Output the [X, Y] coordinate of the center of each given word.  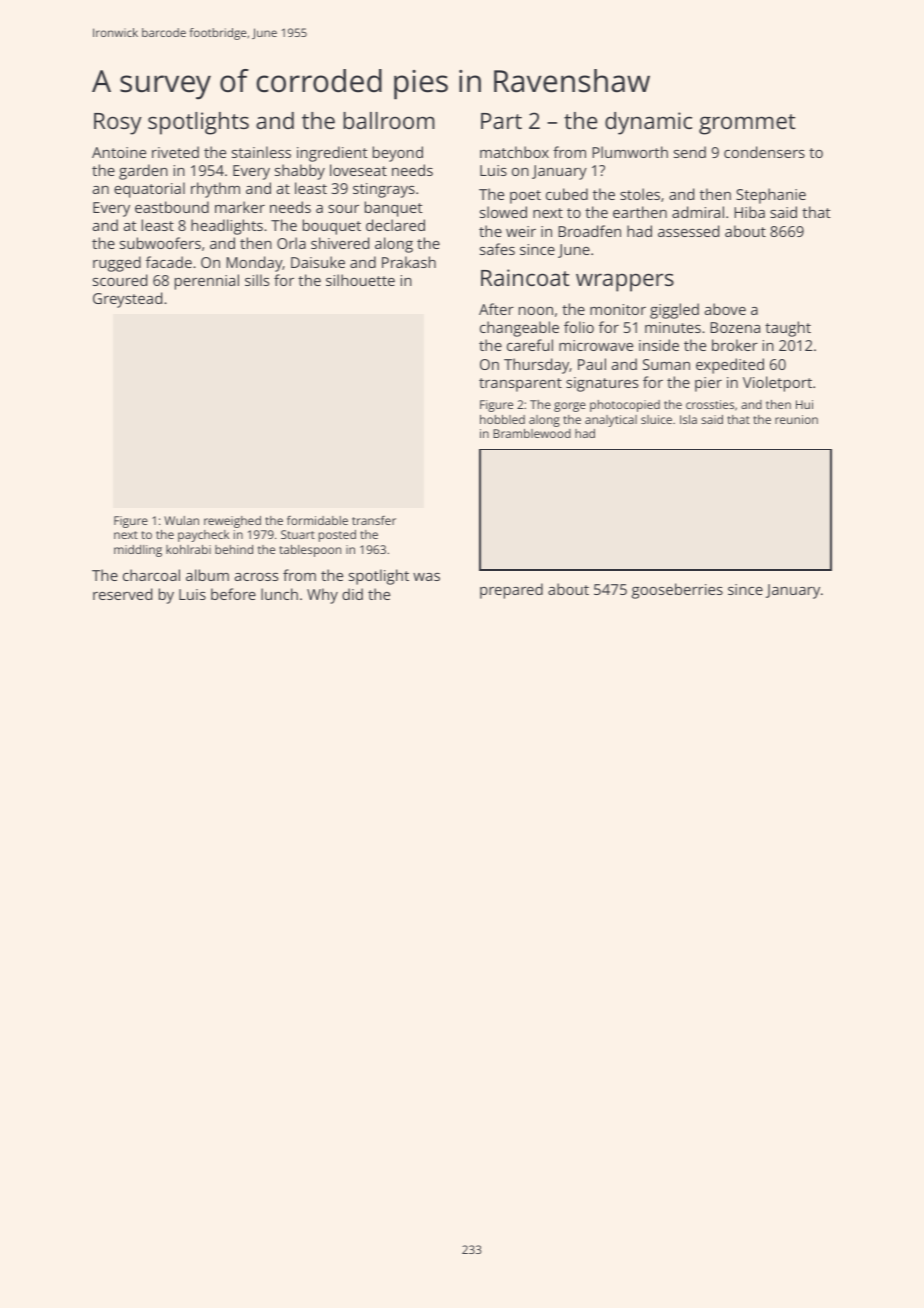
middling [138, 551]
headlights [227, 227]
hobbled [502, 419]
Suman [666, 364]
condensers [764, 152]
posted [337, 536]
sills [257, 280]
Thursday [537, 366]
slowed [503, 212]
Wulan [181, 520]
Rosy [118, 124]
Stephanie [771, 196]
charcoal [151, 575]
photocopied [625, 406]
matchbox [514, 152]
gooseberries [677, 591]
